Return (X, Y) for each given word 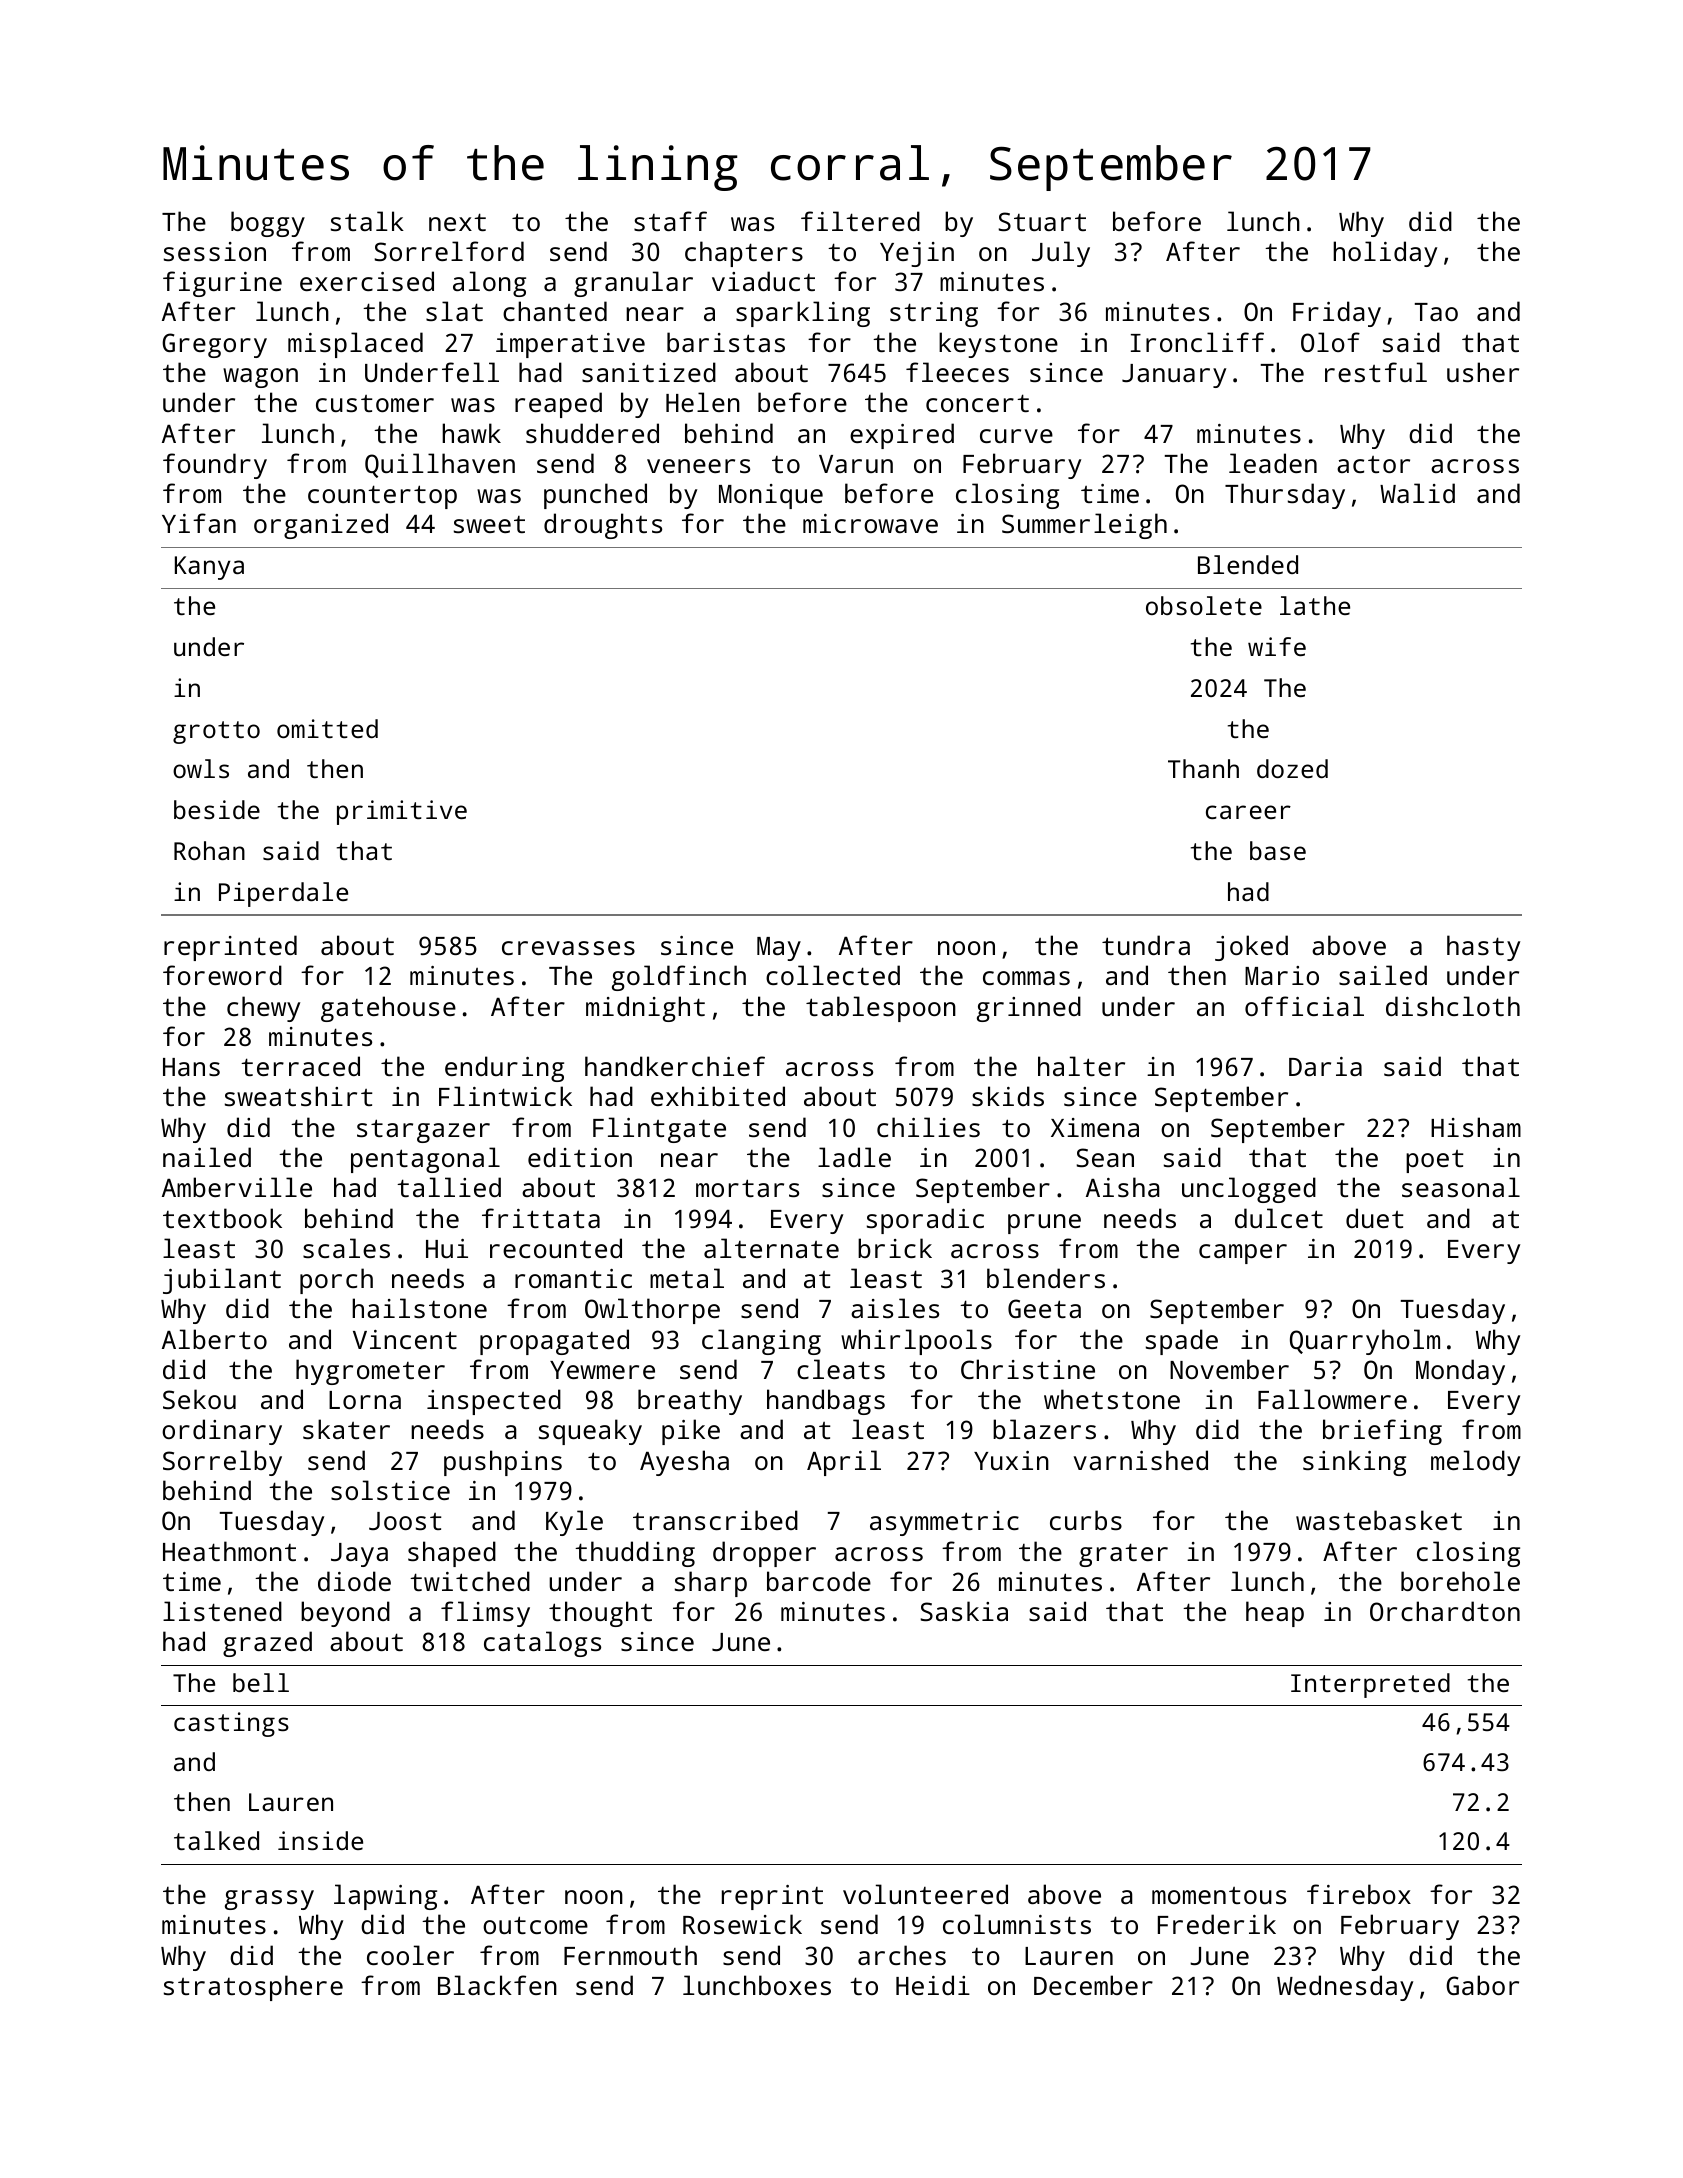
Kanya (209, 568)
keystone (998, 345)
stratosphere (253, 1988)
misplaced (355, 345)
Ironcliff (1197, 342)
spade (1182, 1342)
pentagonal (425, 1160)
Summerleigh (1084, 526)
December (1093, 1985)
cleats (841, 1369)
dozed (1292, 768)
